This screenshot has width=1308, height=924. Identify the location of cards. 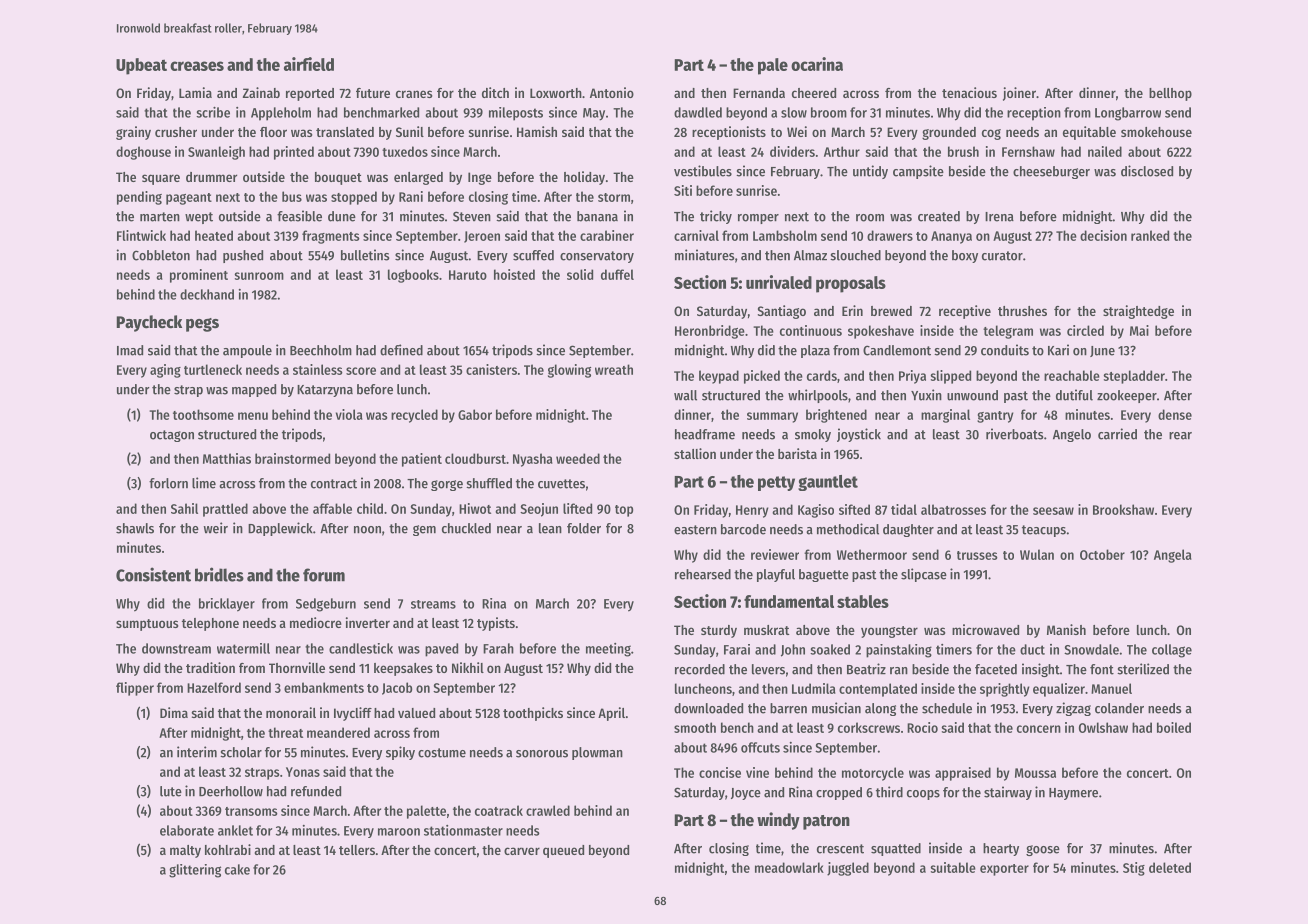
(822, 375).
